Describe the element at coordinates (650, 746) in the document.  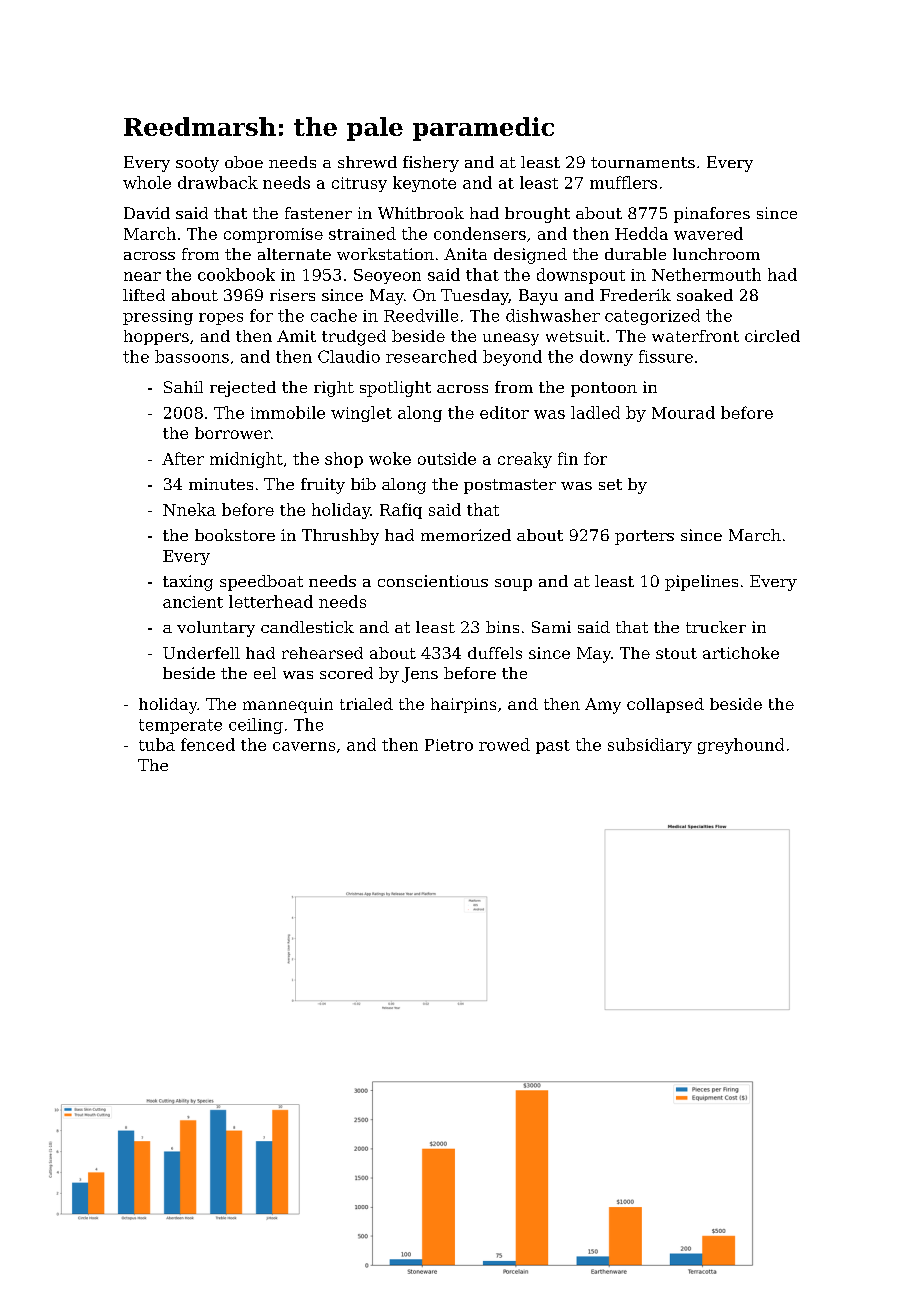
I see `subsidiary` at that location.
